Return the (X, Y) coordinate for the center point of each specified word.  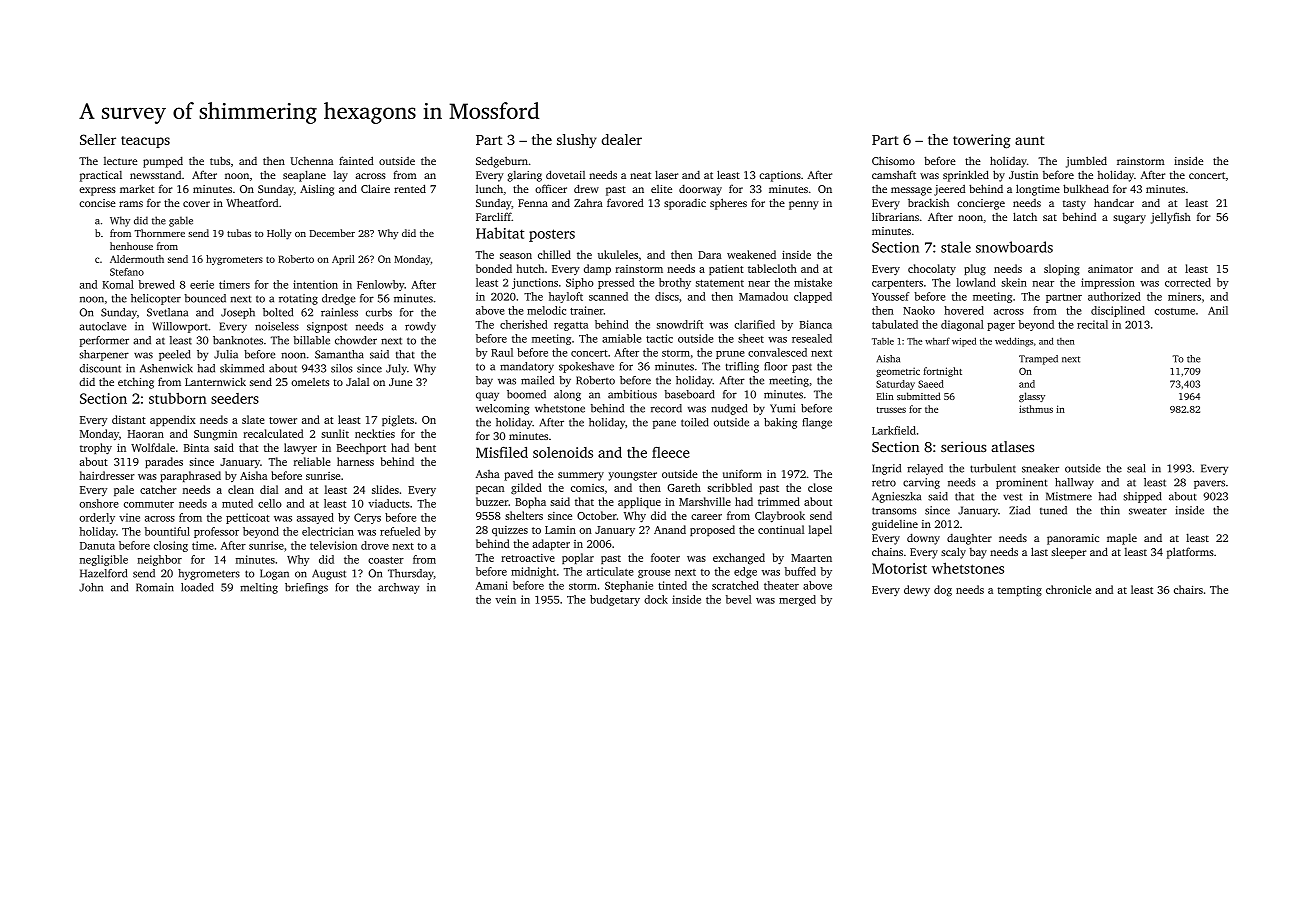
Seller (98, 139)
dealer (621, 139)
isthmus (1036, 409)
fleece (671, 452)
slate (253, 419)
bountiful (167, 531)
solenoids (563, 452)
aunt (1030, 140)
